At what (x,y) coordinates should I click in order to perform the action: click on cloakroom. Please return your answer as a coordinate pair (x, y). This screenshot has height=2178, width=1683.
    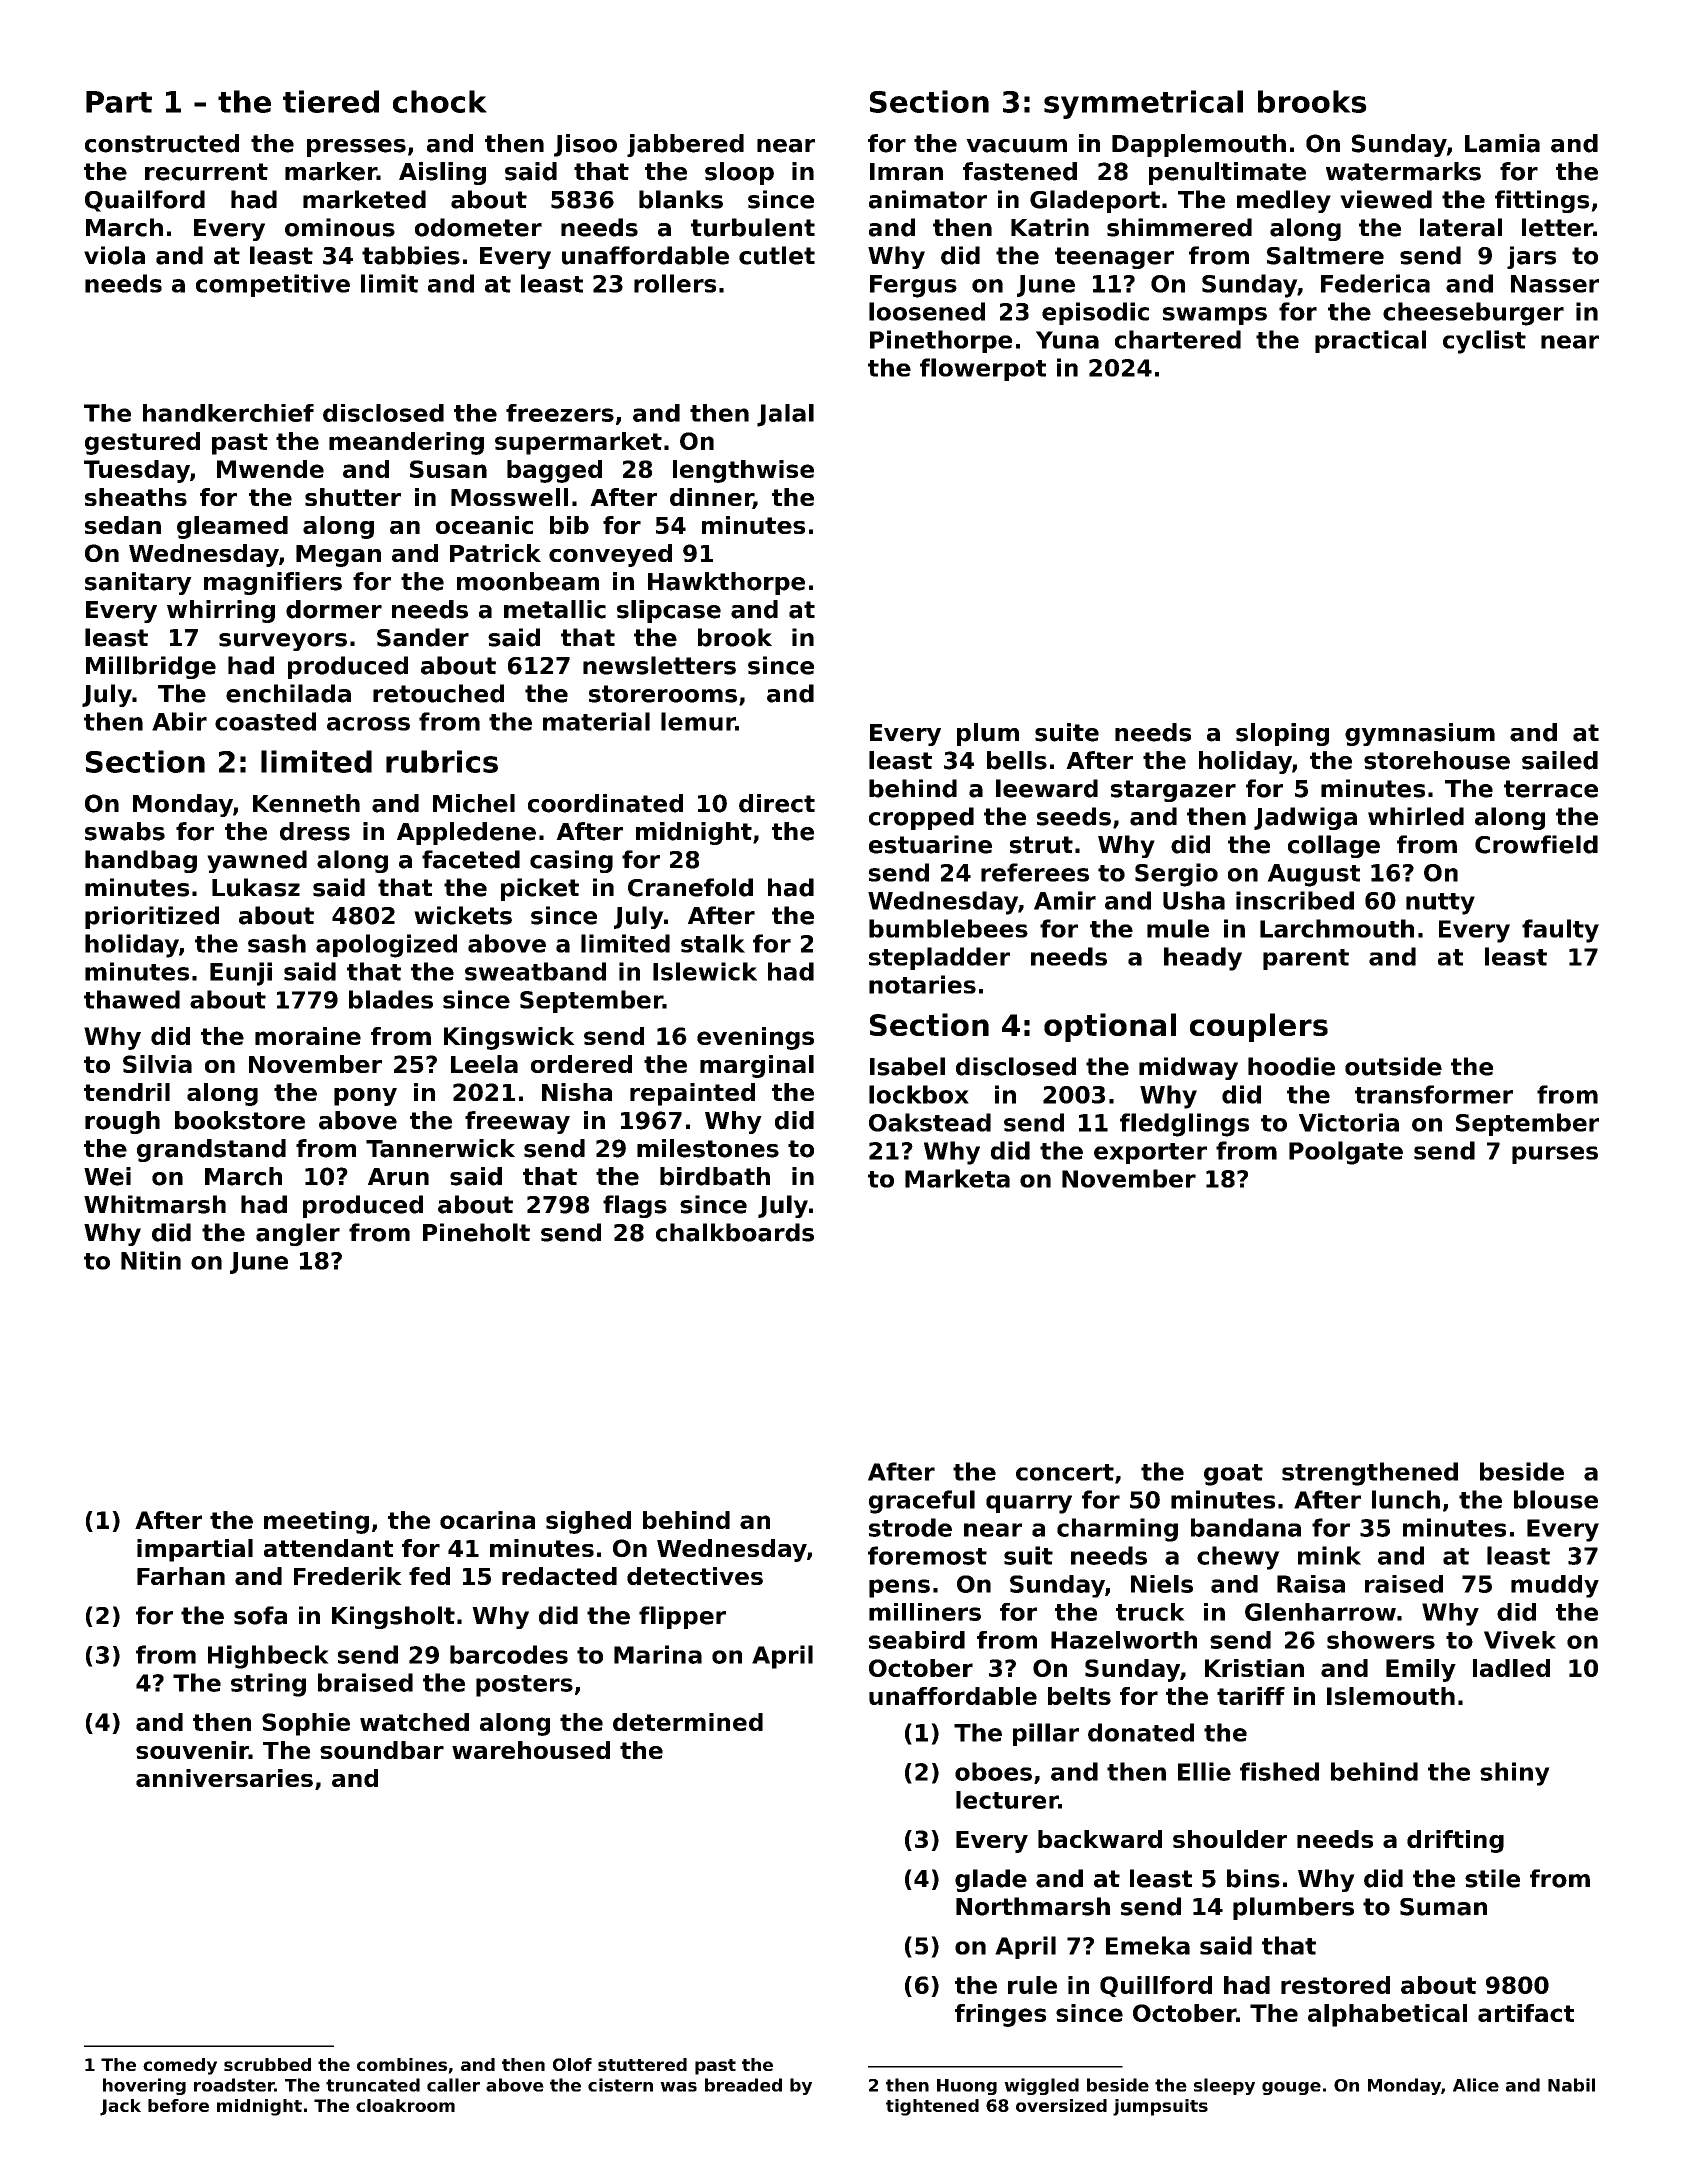
    Looking at the image, I should click on (405, 2105).
